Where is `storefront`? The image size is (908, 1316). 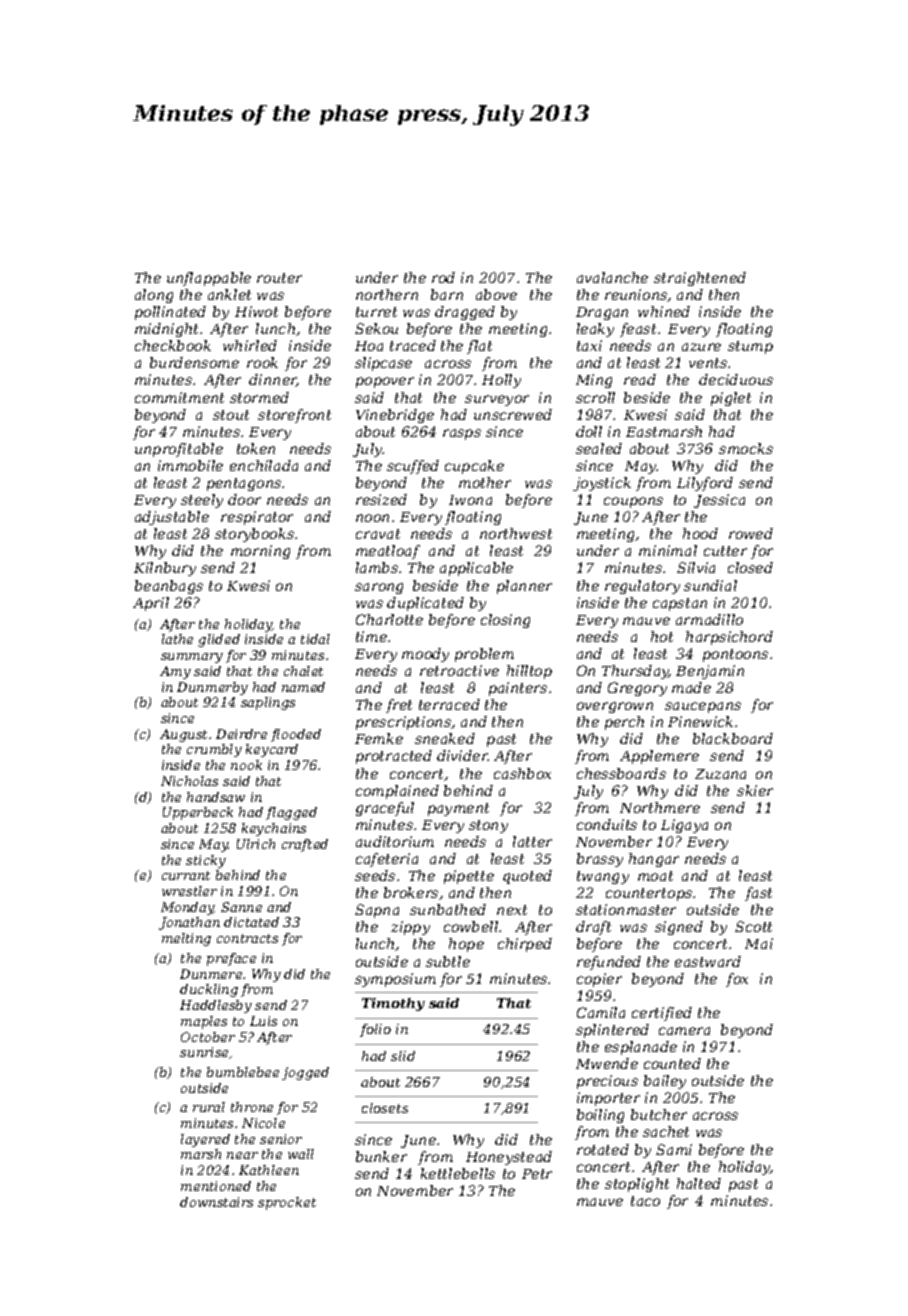
storefront is located at coordinates (294, 416).
